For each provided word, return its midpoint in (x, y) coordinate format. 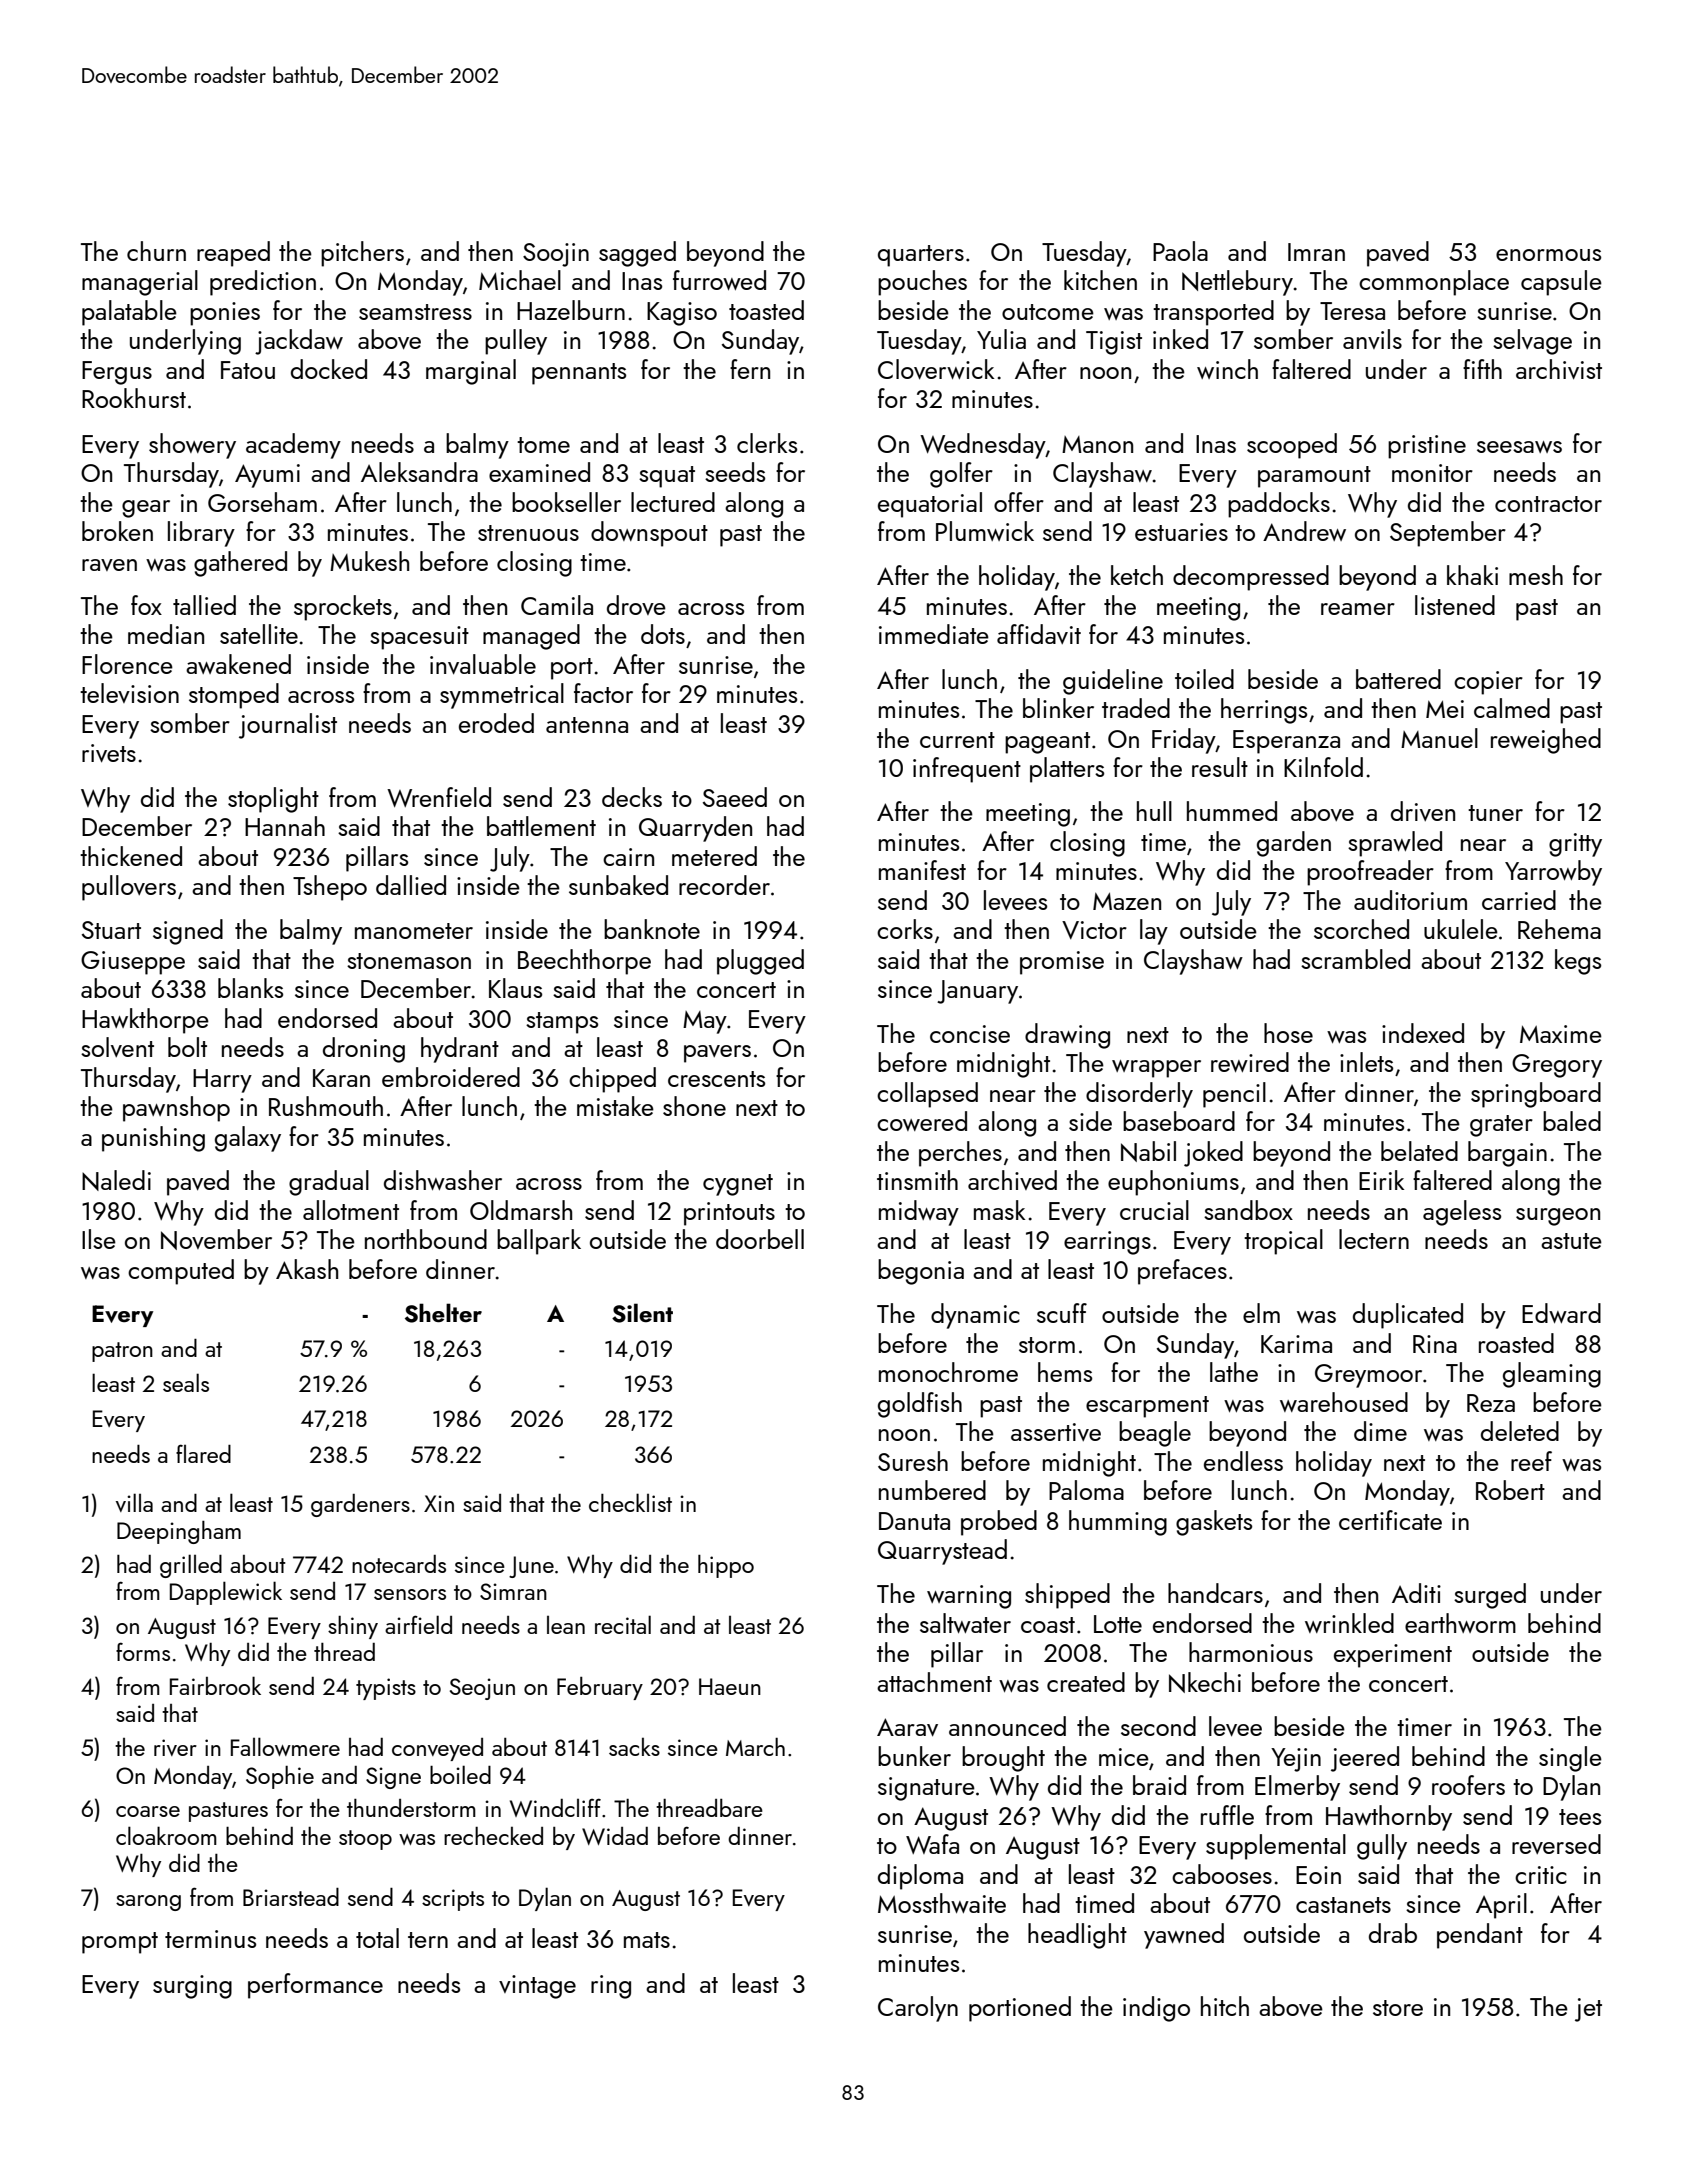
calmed (1512, 708)
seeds (735, 472)
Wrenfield (439, 797)
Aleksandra (419, 472)
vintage (537, 1987)
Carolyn (918, 2009)
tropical (1283, 1242)
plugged (760, 962)
